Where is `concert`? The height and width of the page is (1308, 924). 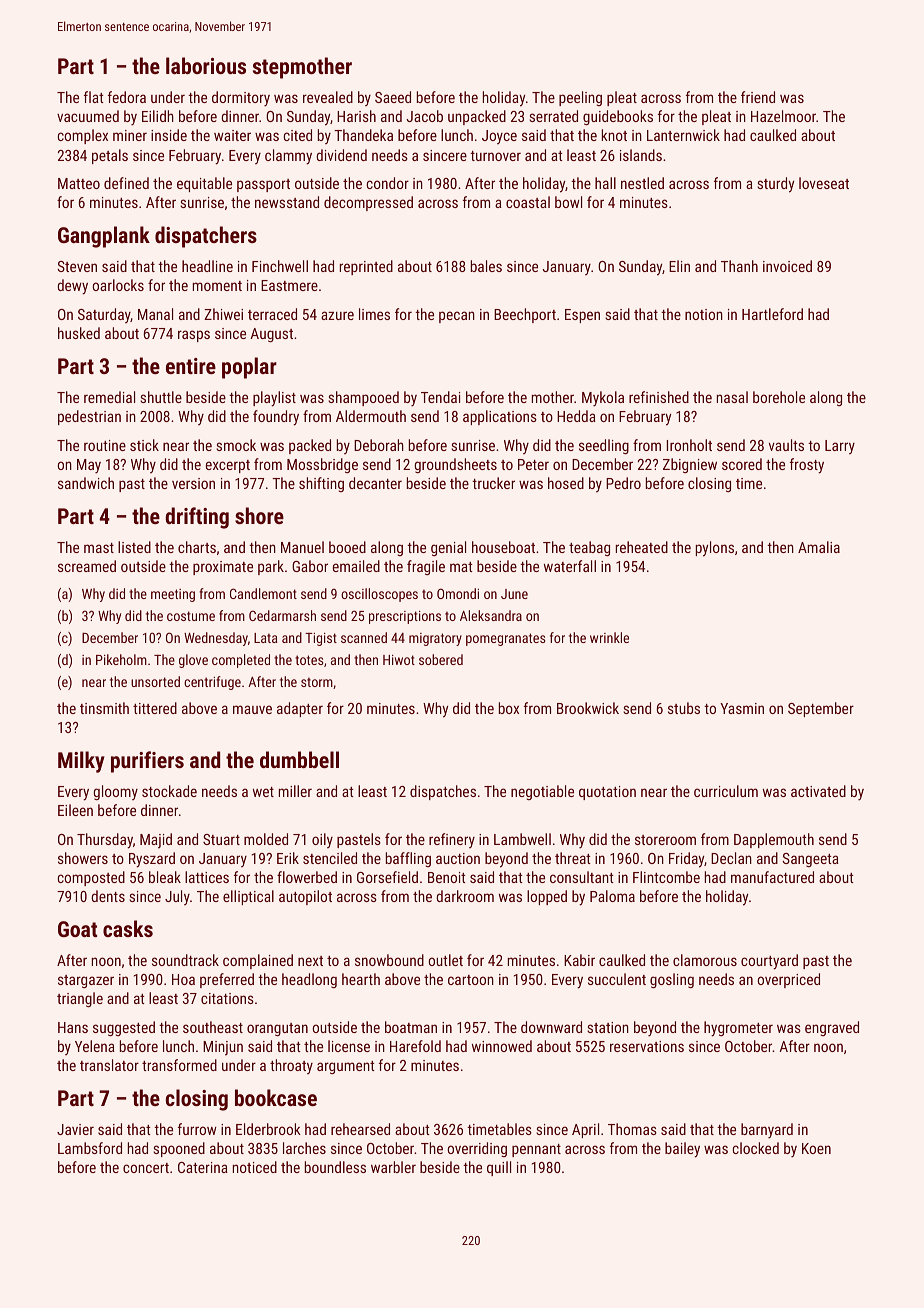 concert is located at coordinates (146, 1168).
